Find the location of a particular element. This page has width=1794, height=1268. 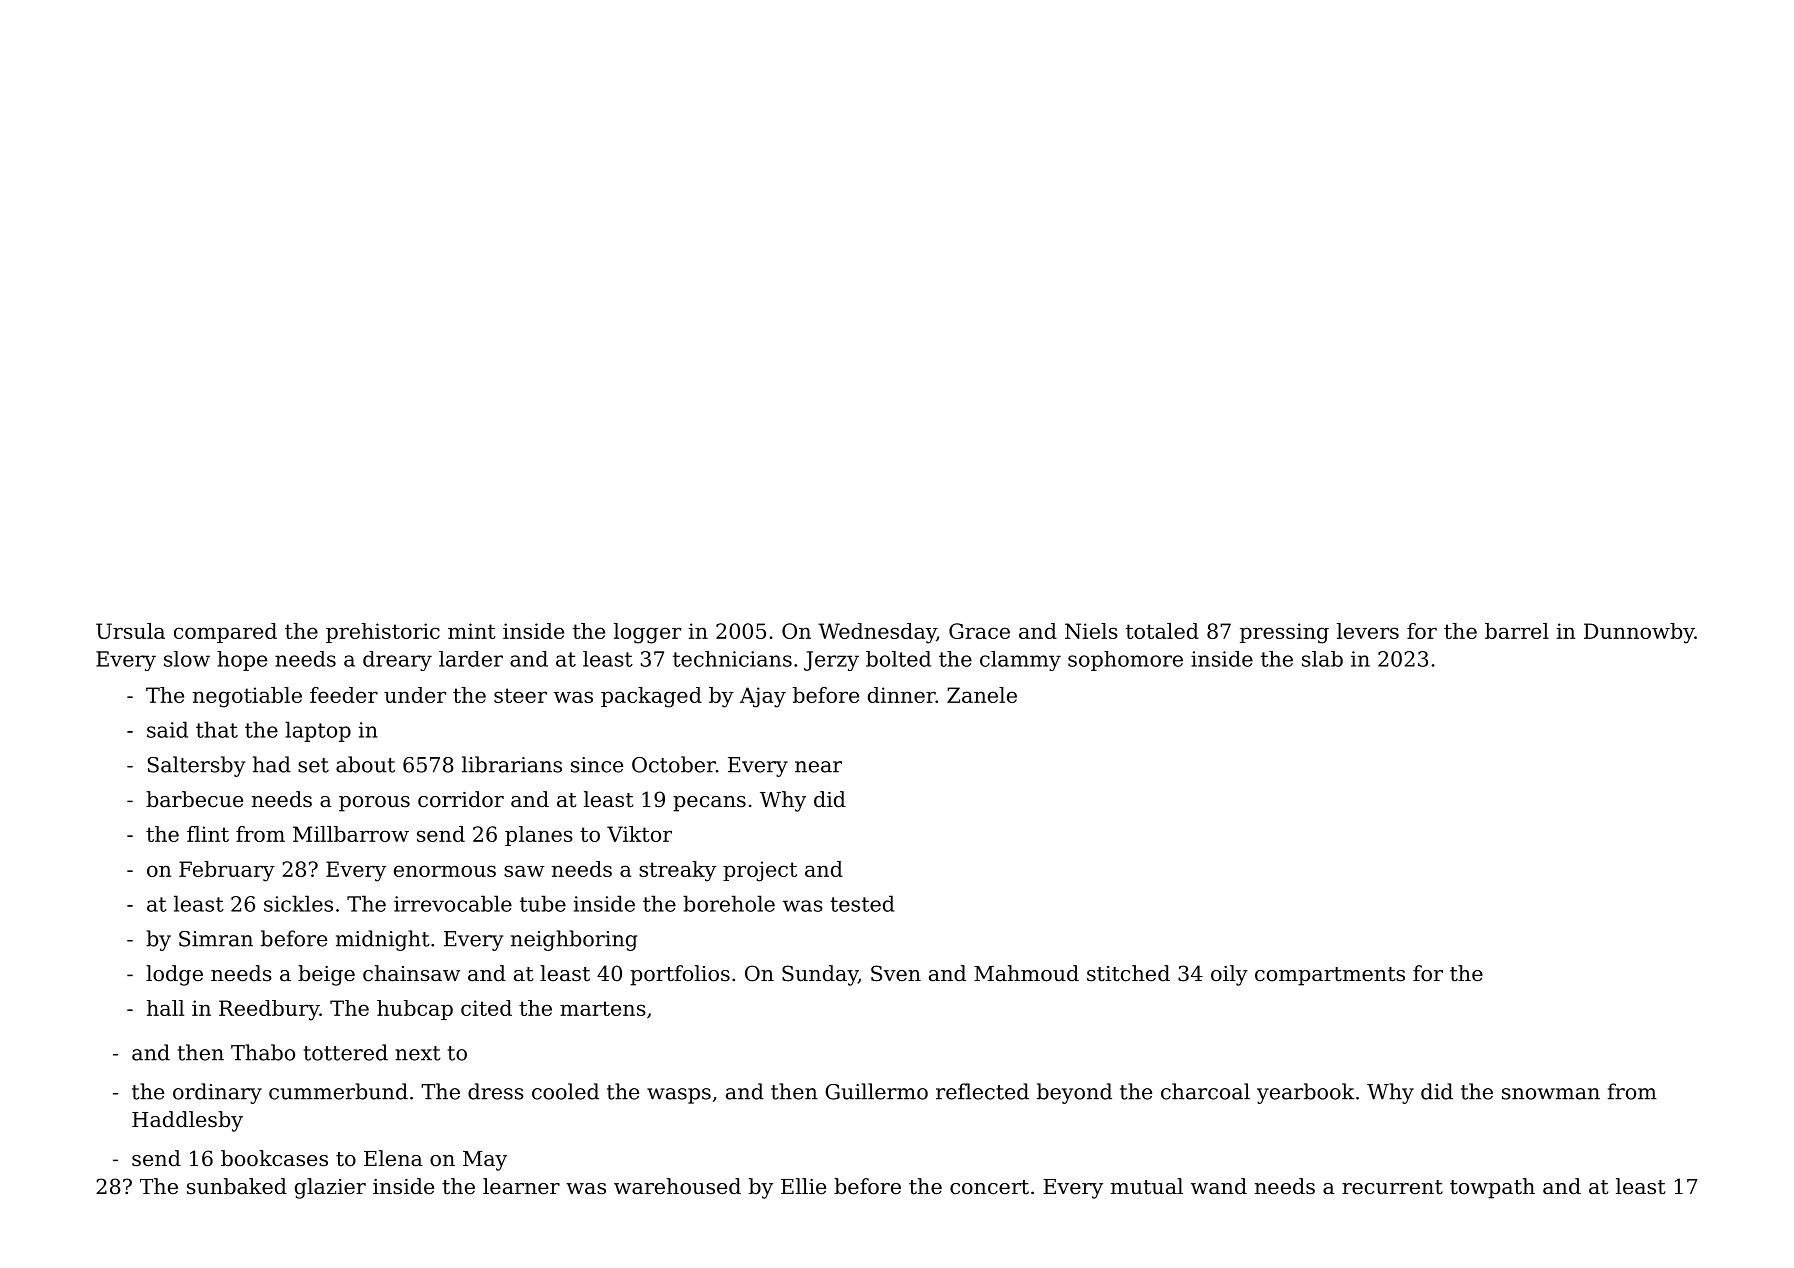

mint is located at coordinates (472, 631).
